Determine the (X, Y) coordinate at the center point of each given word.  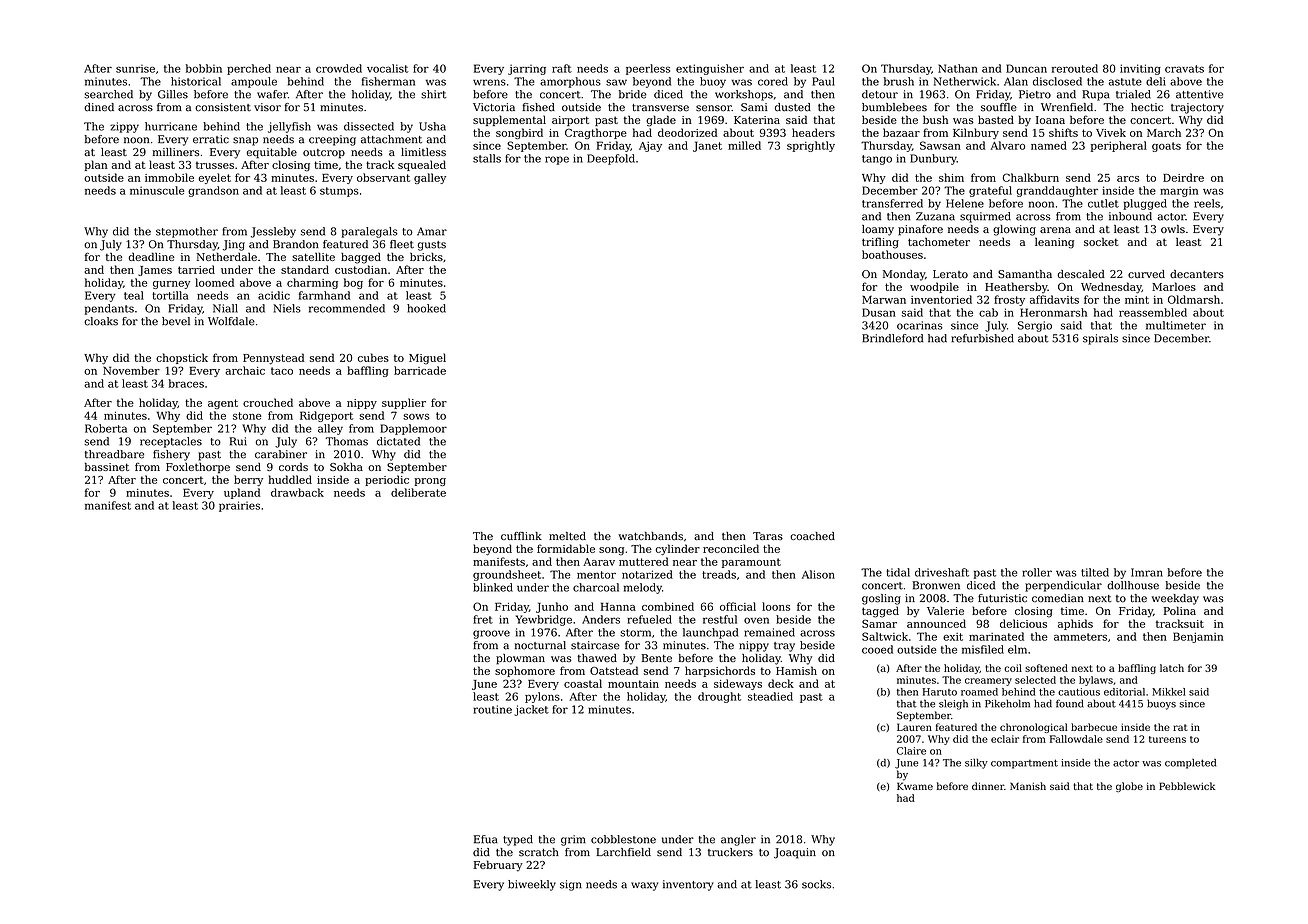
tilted (1095, 572)
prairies (239, 506)
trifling (880, 243)
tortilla (170, 295)
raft (562, 68)
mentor (596, 575)
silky (976, 764)
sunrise (135, 69)
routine (492, 709)
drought (719, 697)
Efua (486, 839)
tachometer (939, 241)
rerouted (1075, 68)
